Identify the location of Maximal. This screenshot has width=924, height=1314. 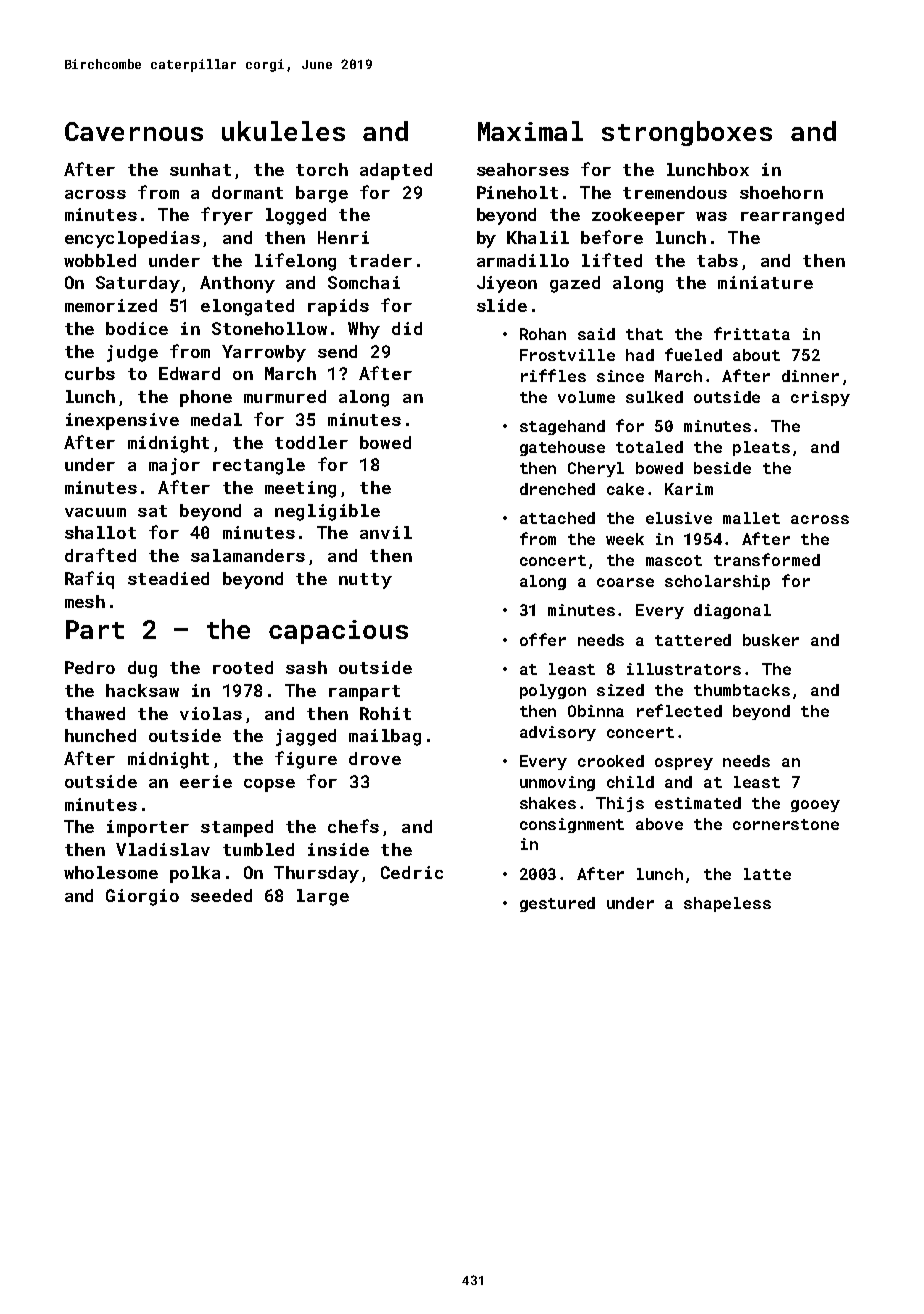
(530, 131).
